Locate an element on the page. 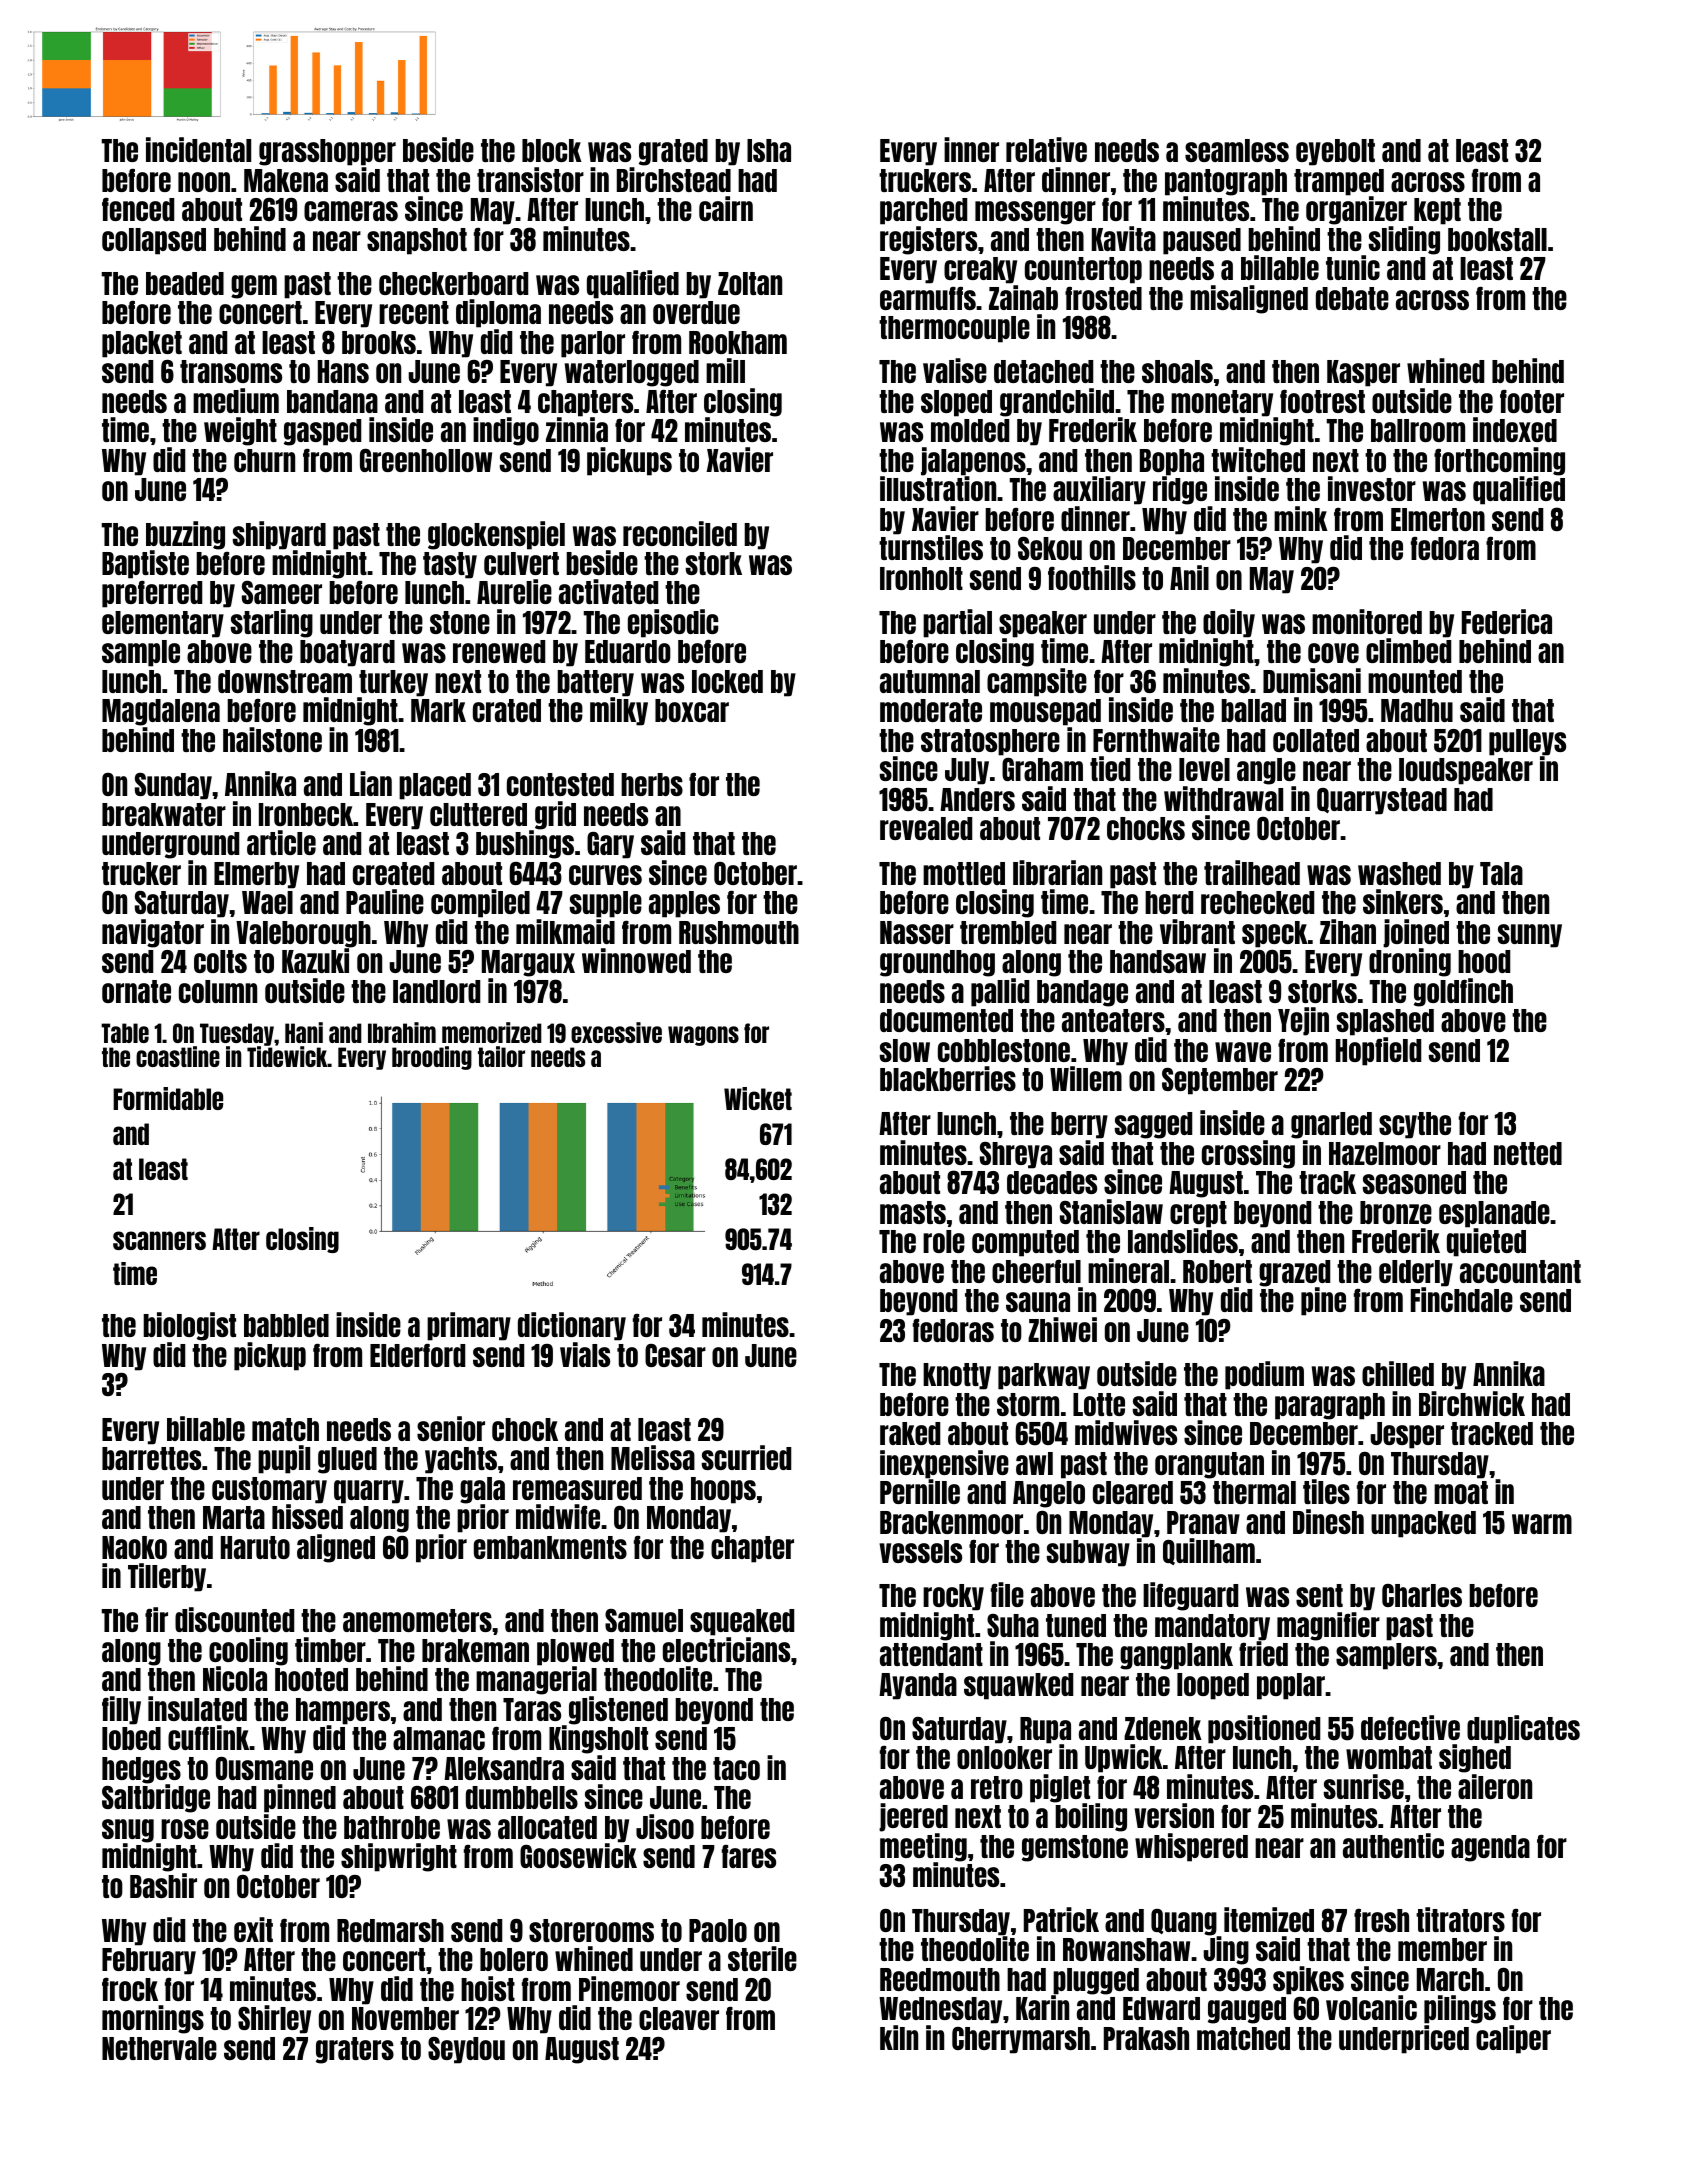 This image has height=2178, width=1683. wave is located at coordinates (1243, 1052).
